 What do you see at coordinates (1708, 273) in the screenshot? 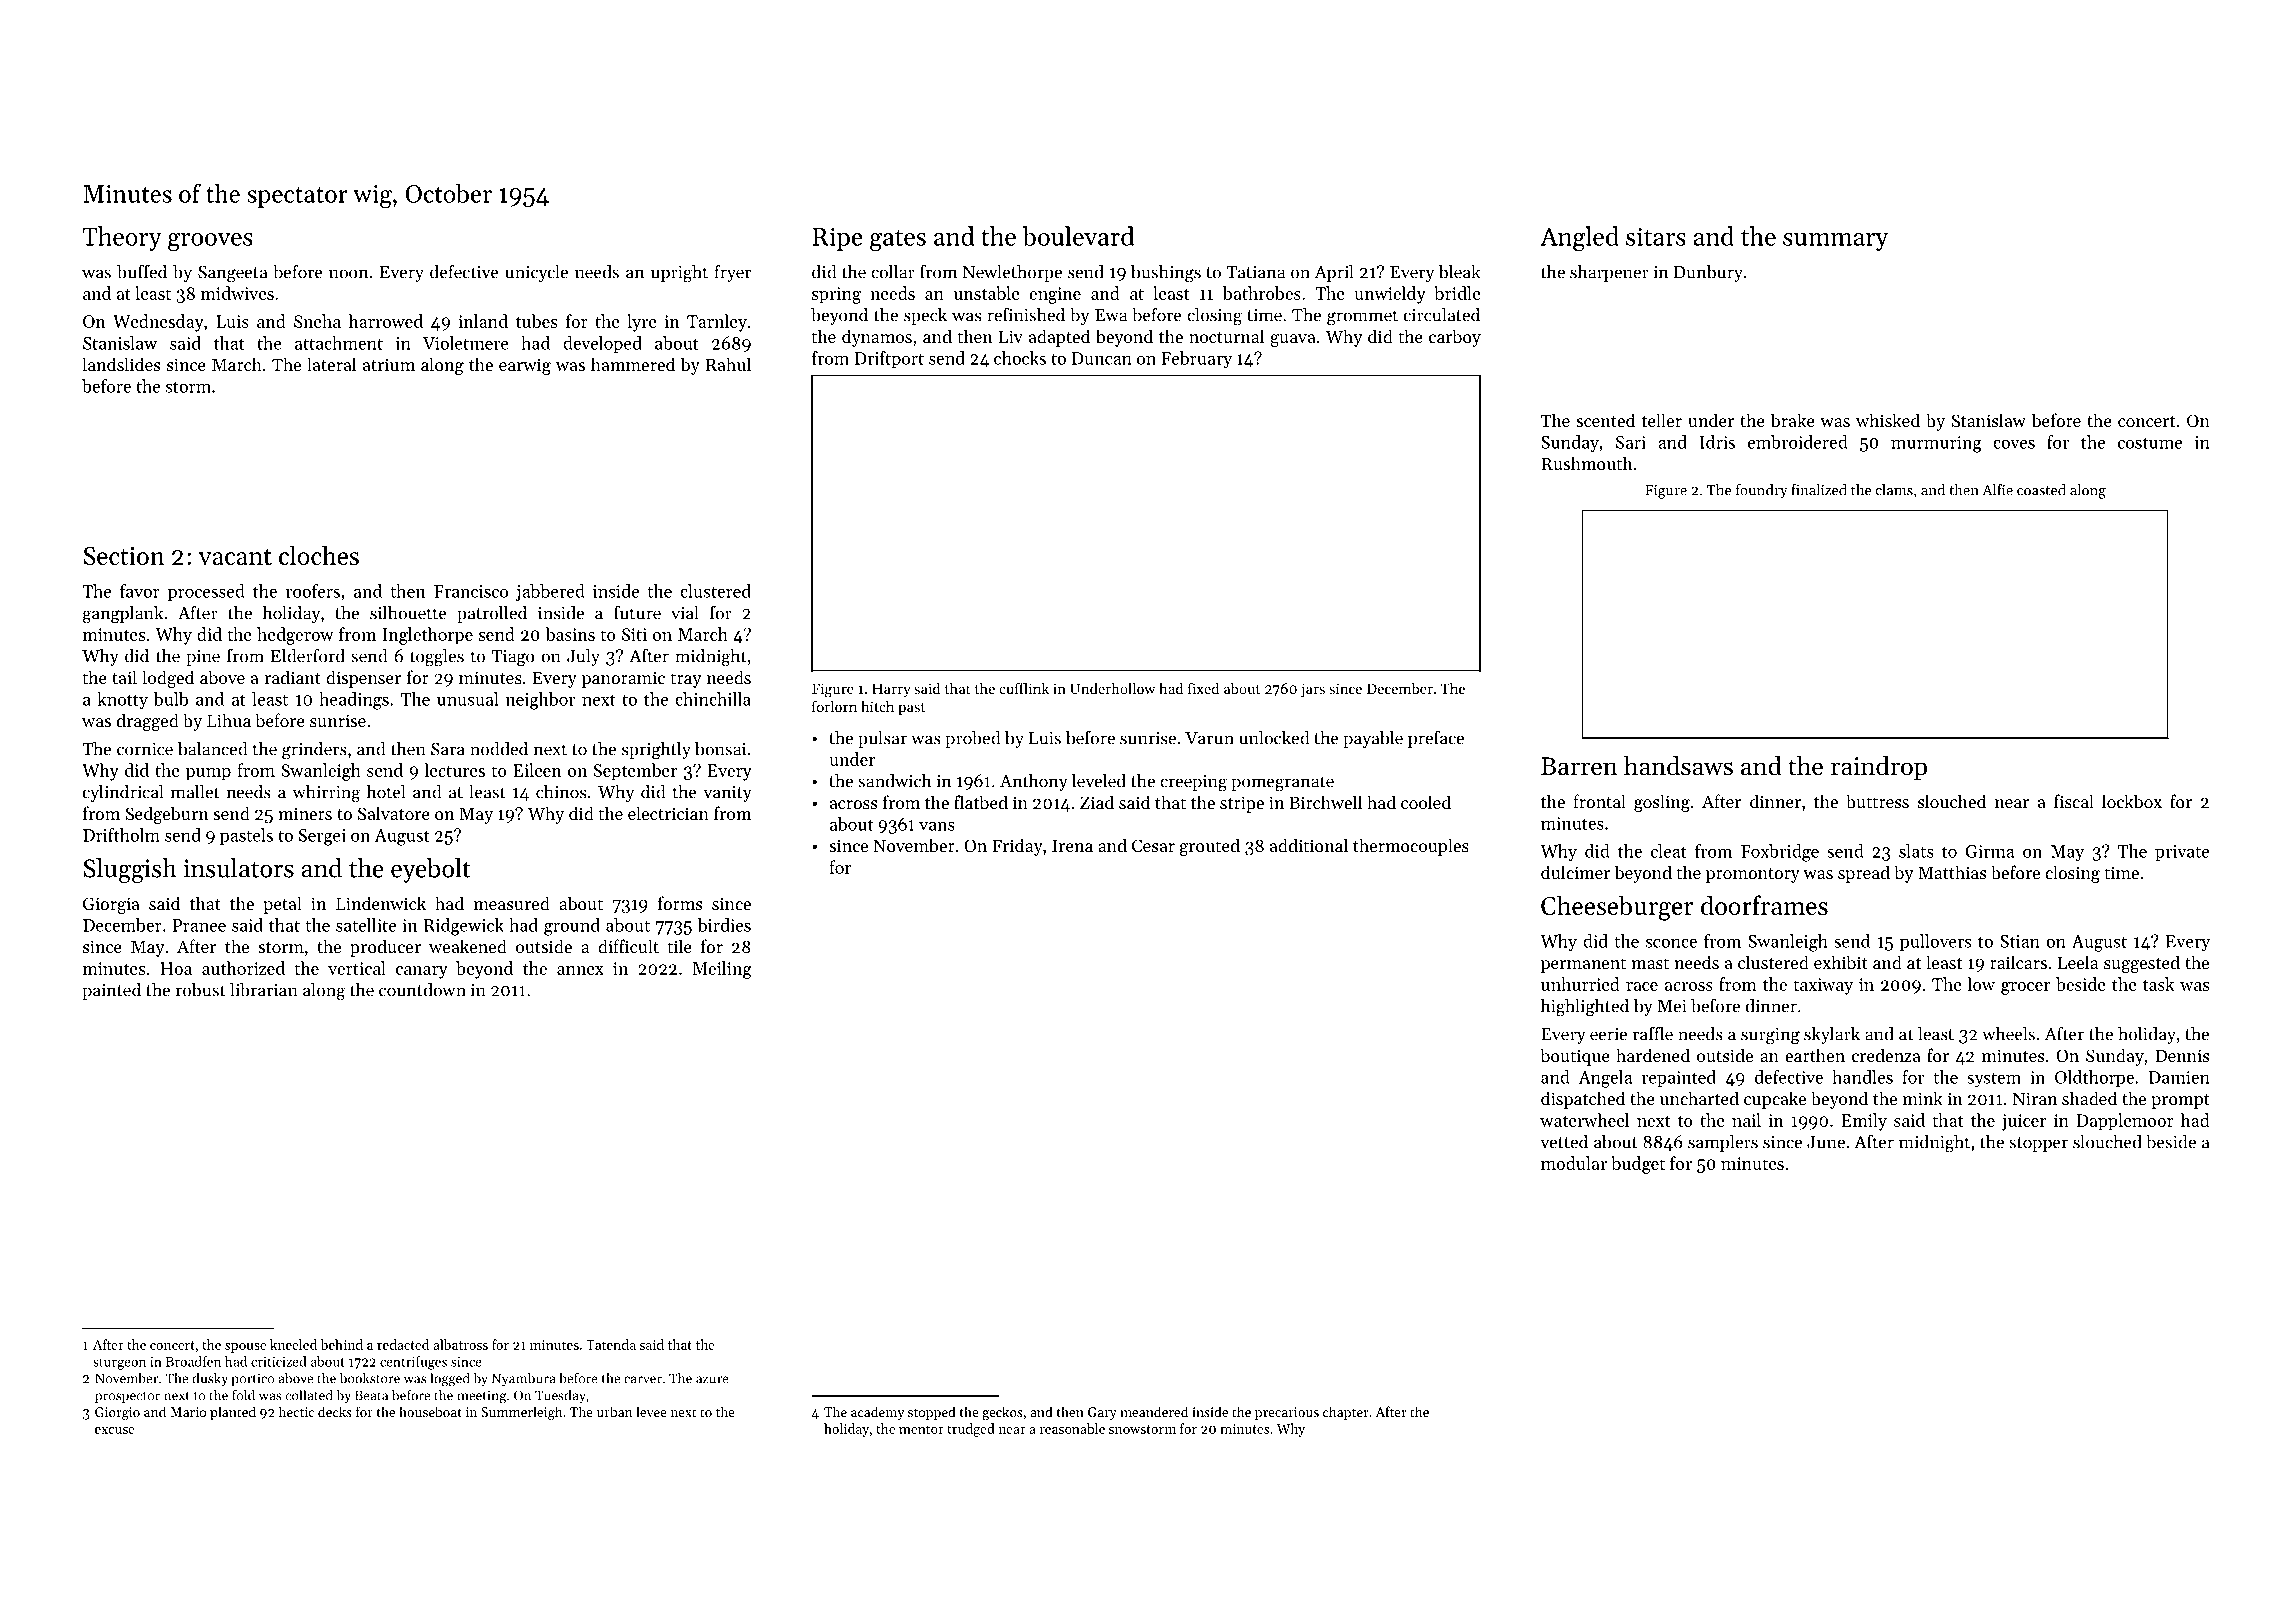
I see `Dunbury` at bounding box center [1708, 273].
